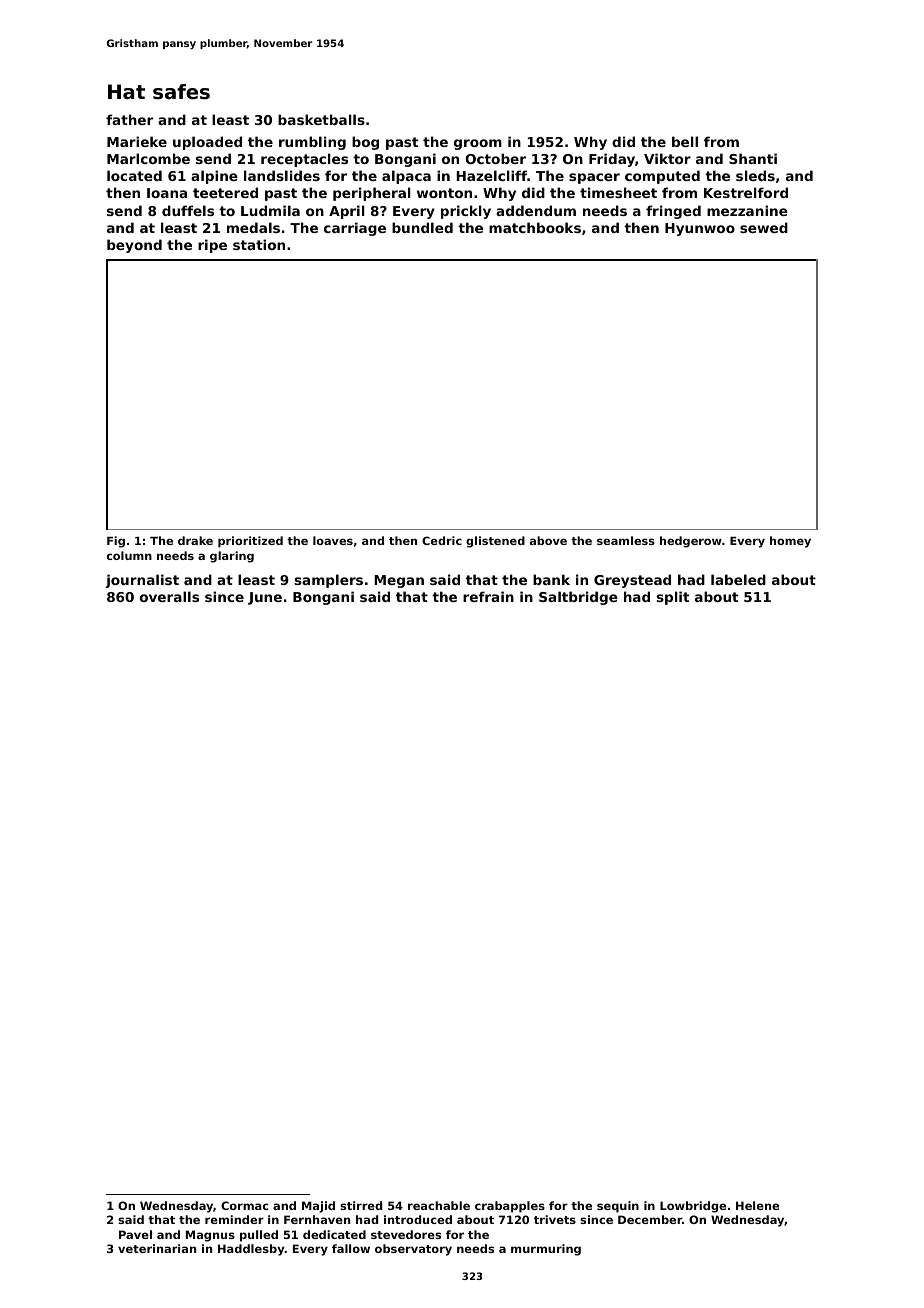  What do you see at coordinates (318, 1207) in the screenshot?
I see `Majid` at bounding box center [318, 1207].
